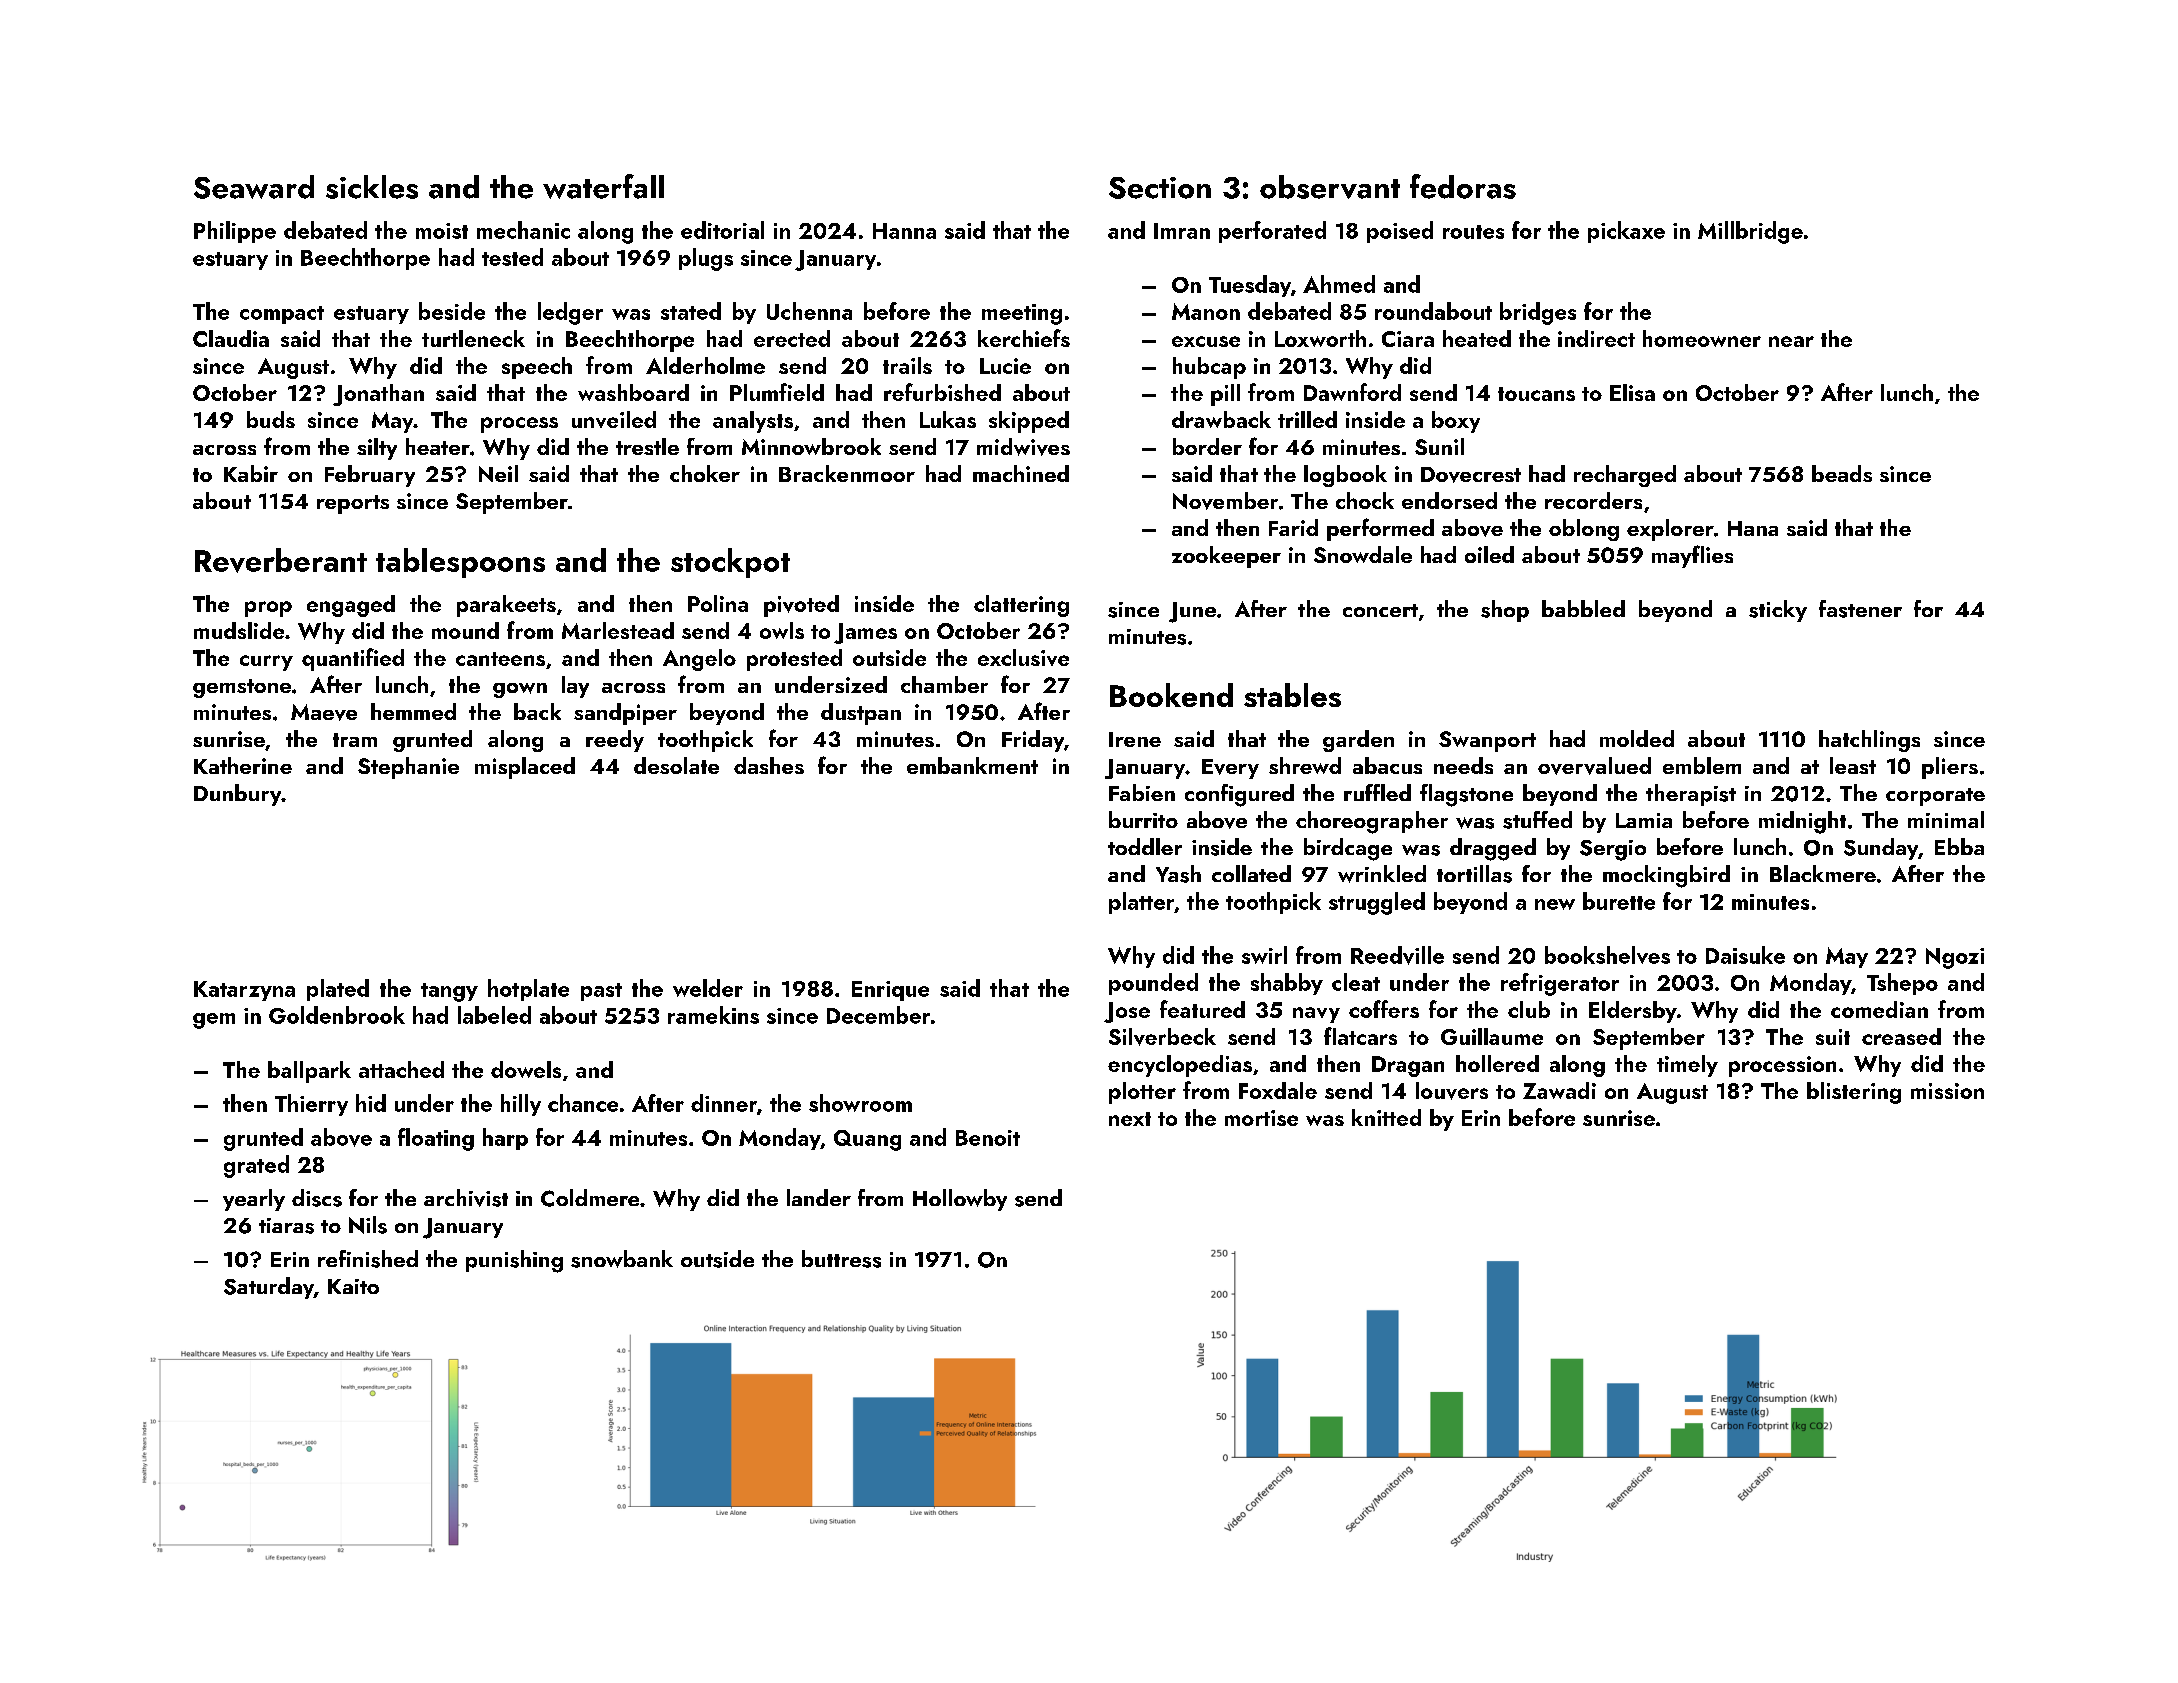 The image size is (2178, 1683). I want to click on pickaxe, so click(1626, 232).
